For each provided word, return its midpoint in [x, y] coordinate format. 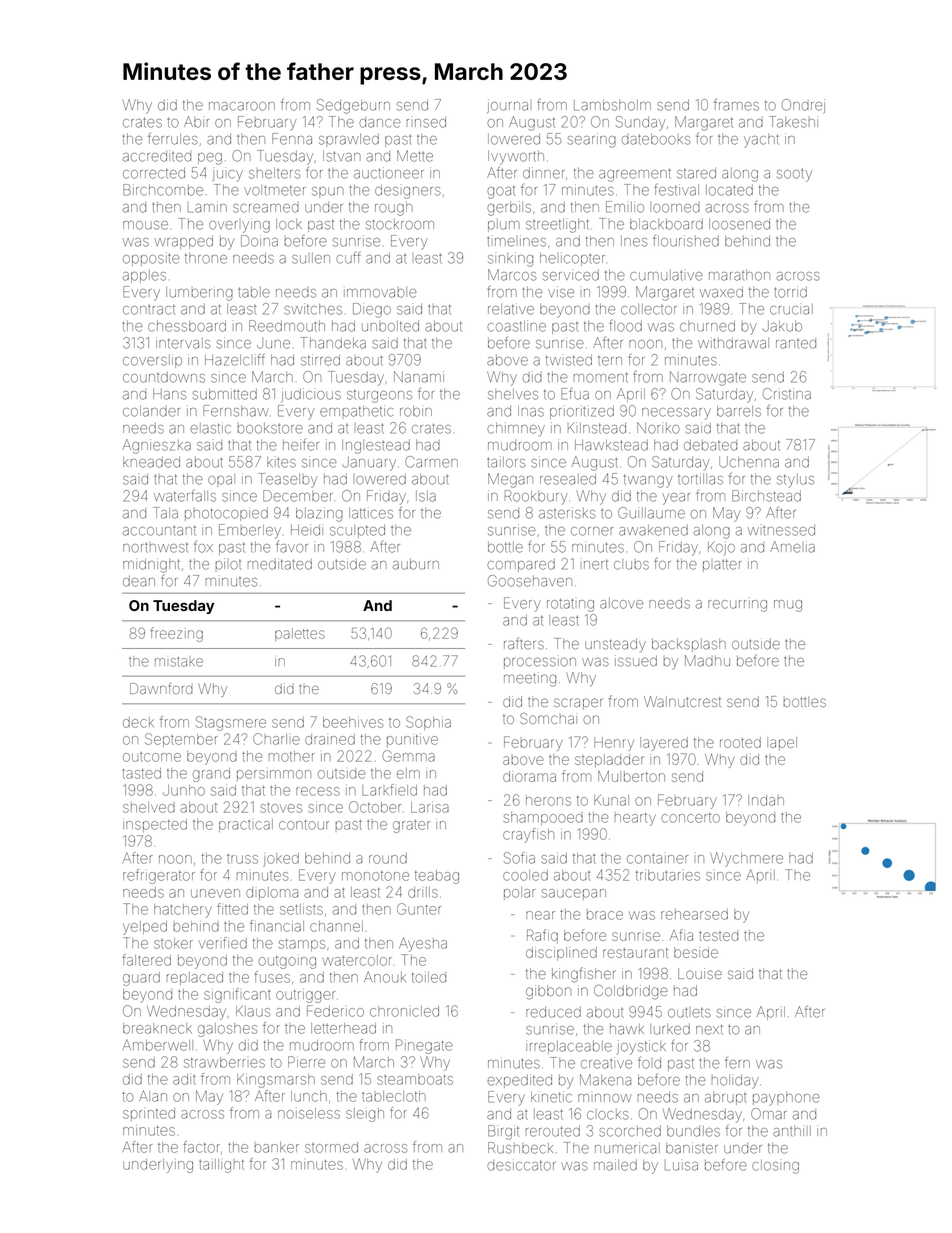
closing [775, 1167]
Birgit [503, 1132]
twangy [648, 481]
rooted [740, 742]
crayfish [528, 835]
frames [736, 104]
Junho [184, 790]
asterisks [567, 513]
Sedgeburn [353, 106]
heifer [301, 444]
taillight [221, 1166]
